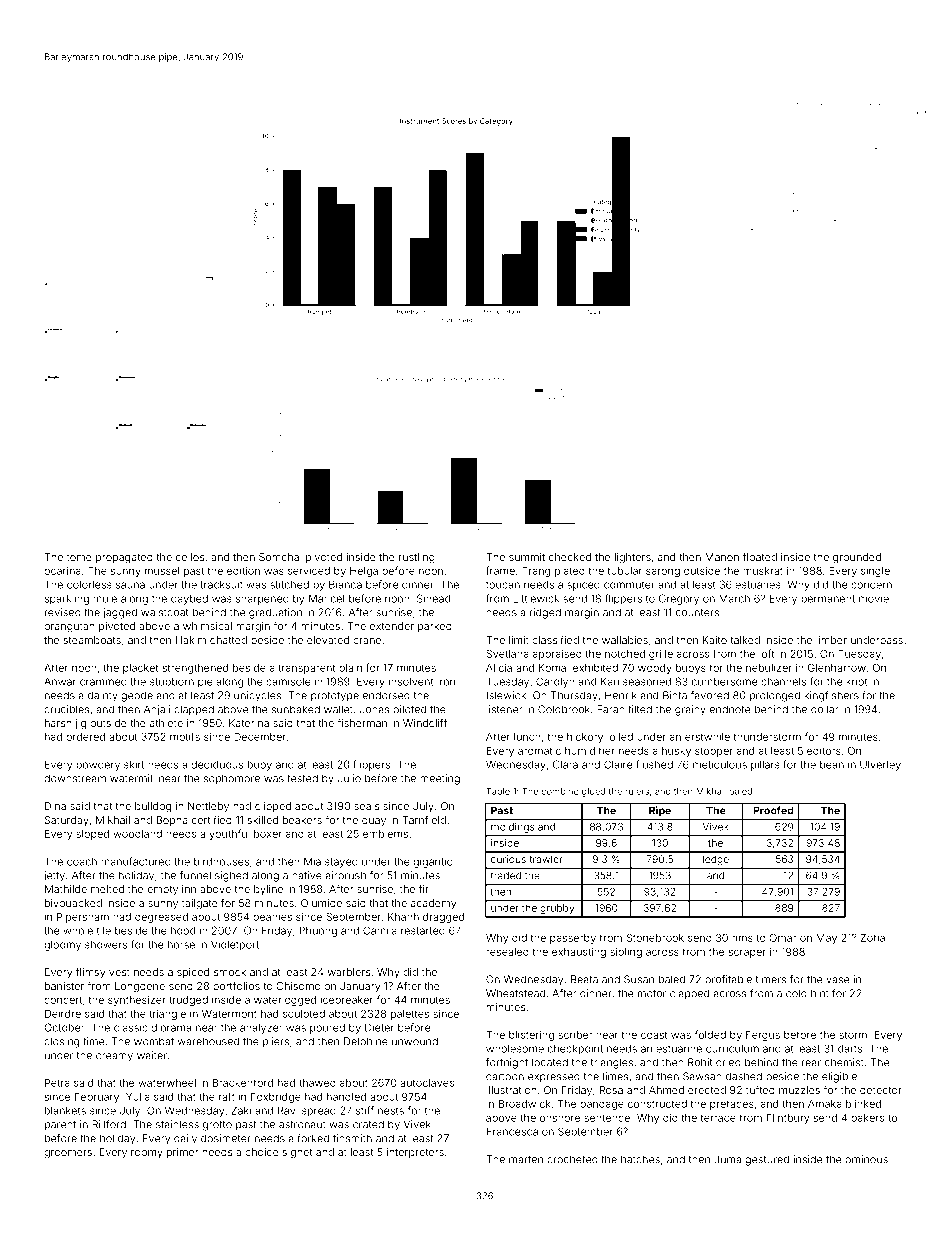  What do you see at coordinates (298, 1153) in the image?
I see `signet` at bounding box center [298, 1153].
